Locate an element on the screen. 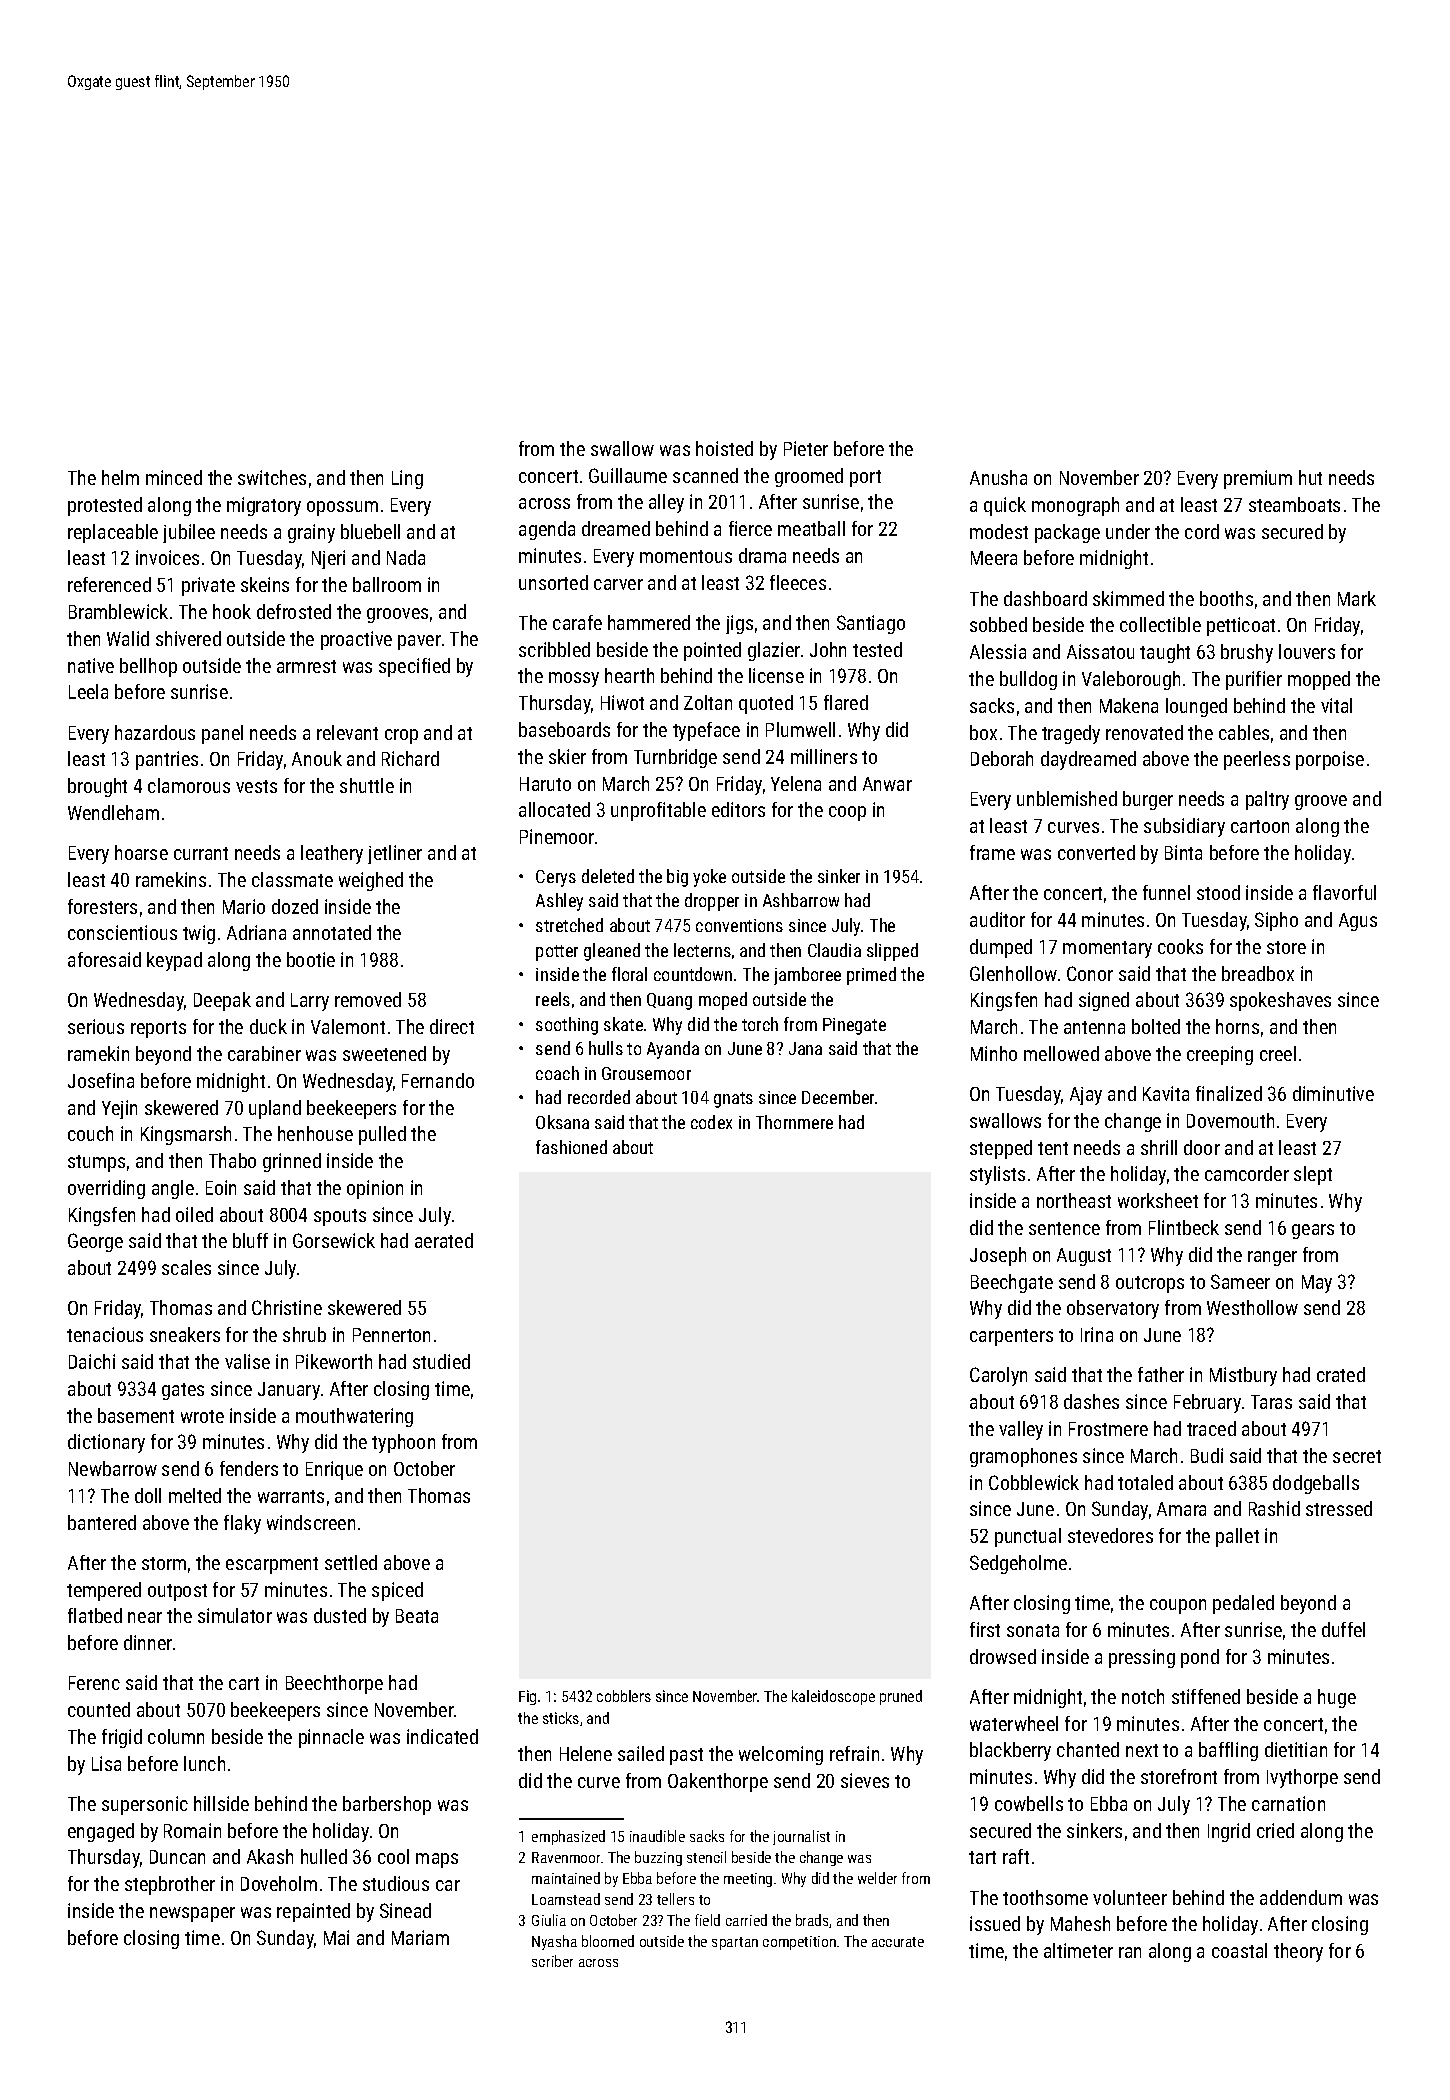  switches is located at coordinates (272, 477).
